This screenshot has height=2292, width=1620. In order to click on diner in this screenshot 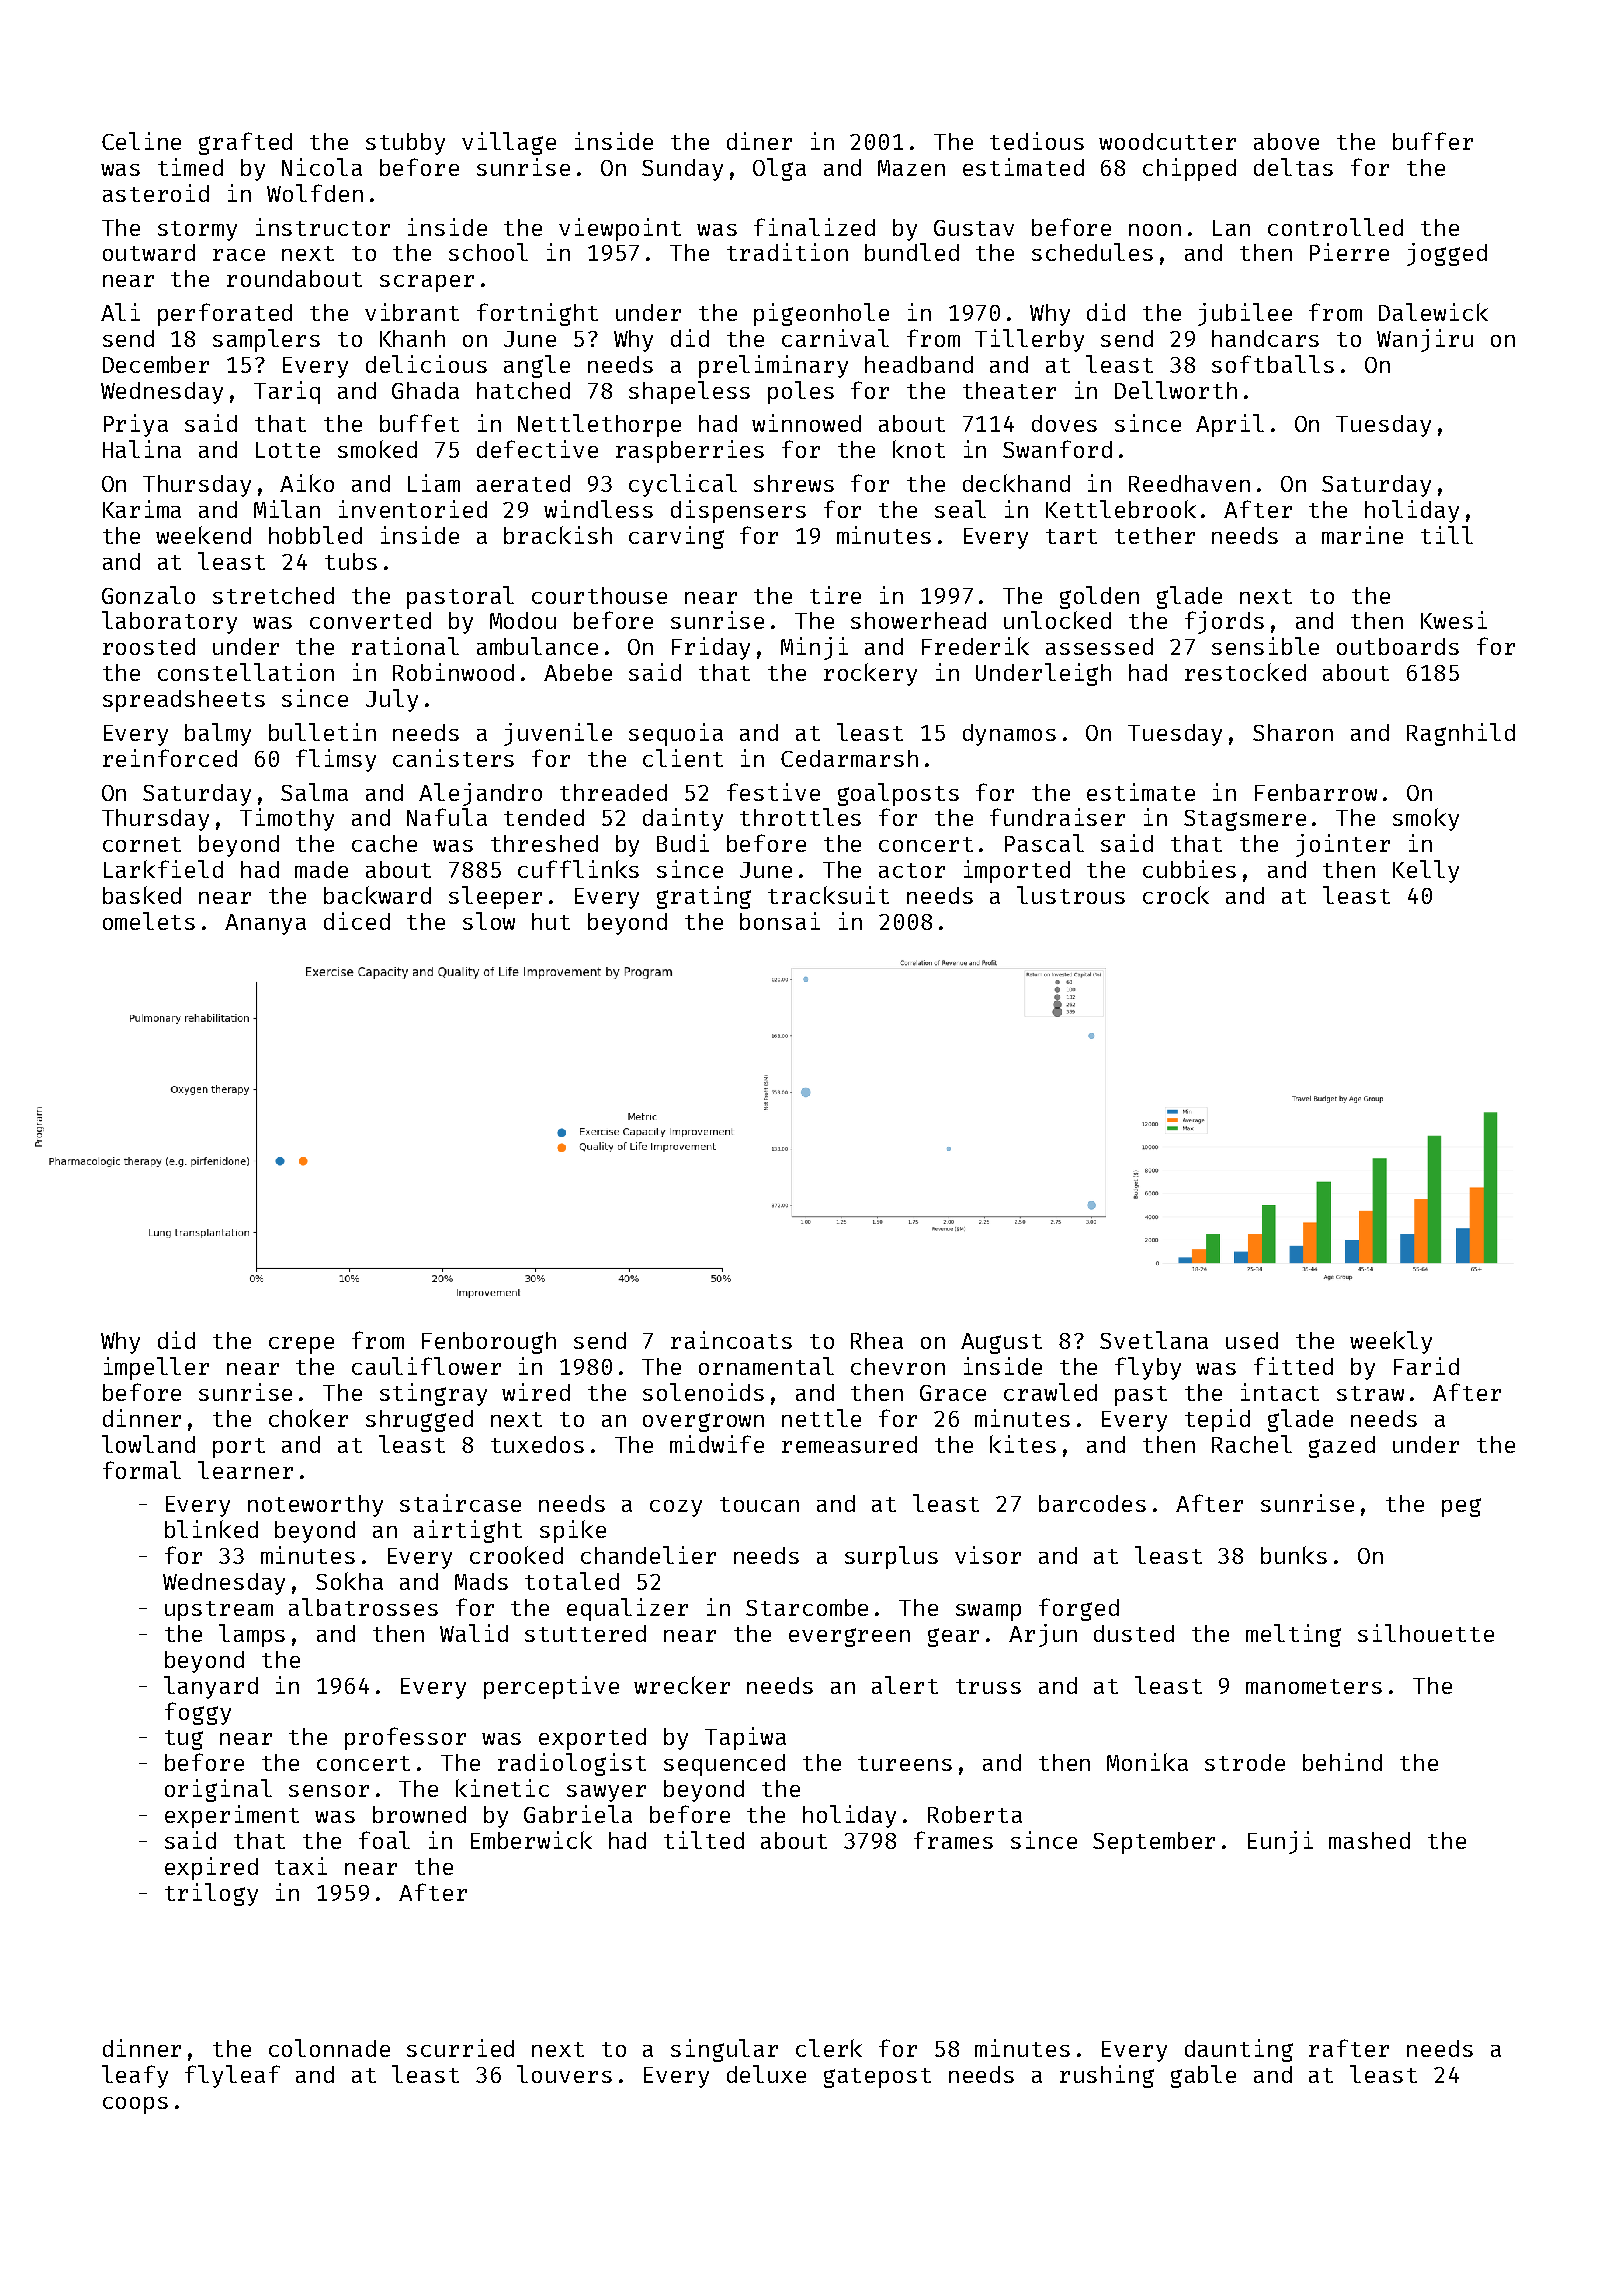, I will do `click(759, 141)`.
